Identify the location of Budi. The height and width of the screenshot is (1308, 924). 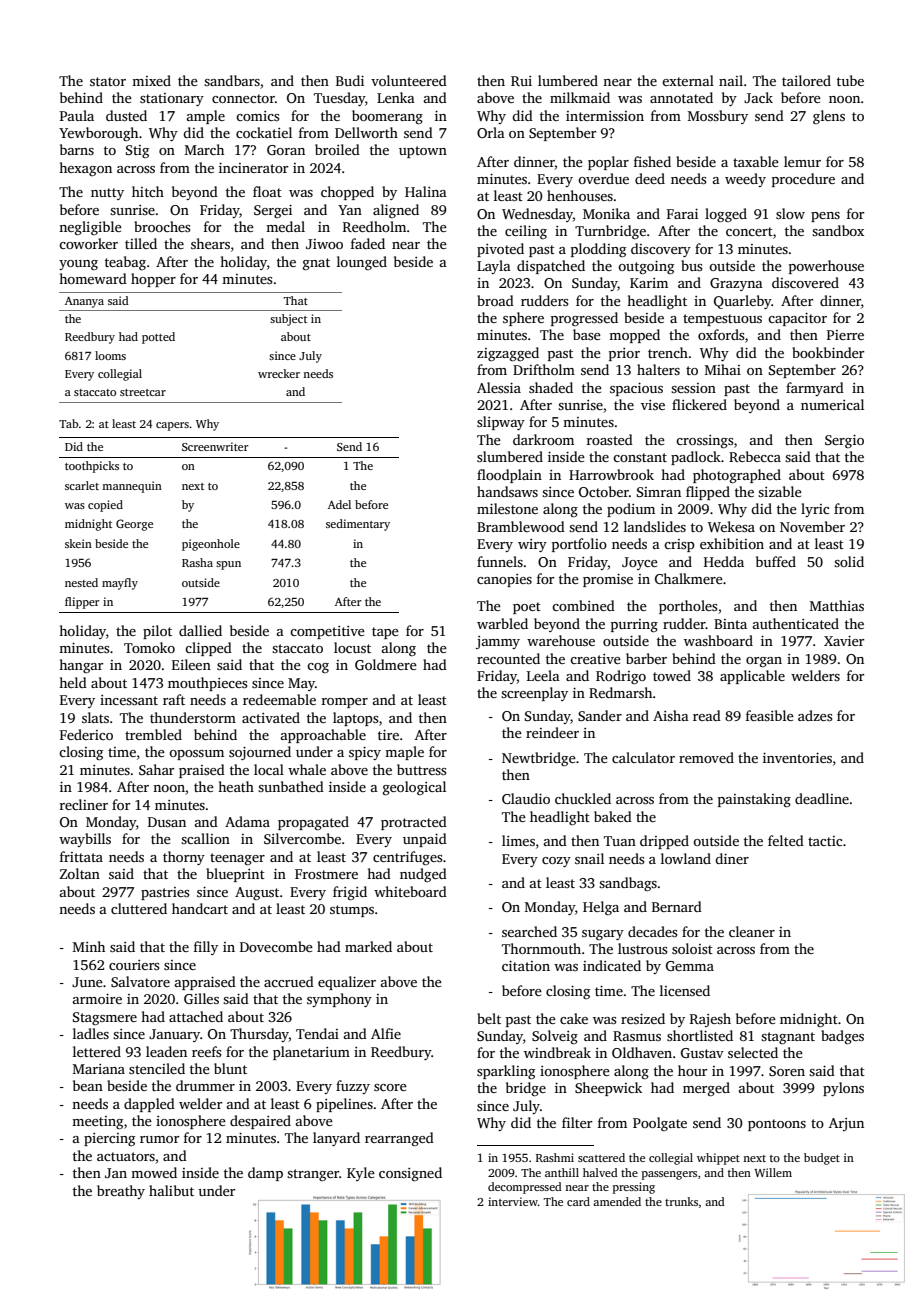
(350, 80).
